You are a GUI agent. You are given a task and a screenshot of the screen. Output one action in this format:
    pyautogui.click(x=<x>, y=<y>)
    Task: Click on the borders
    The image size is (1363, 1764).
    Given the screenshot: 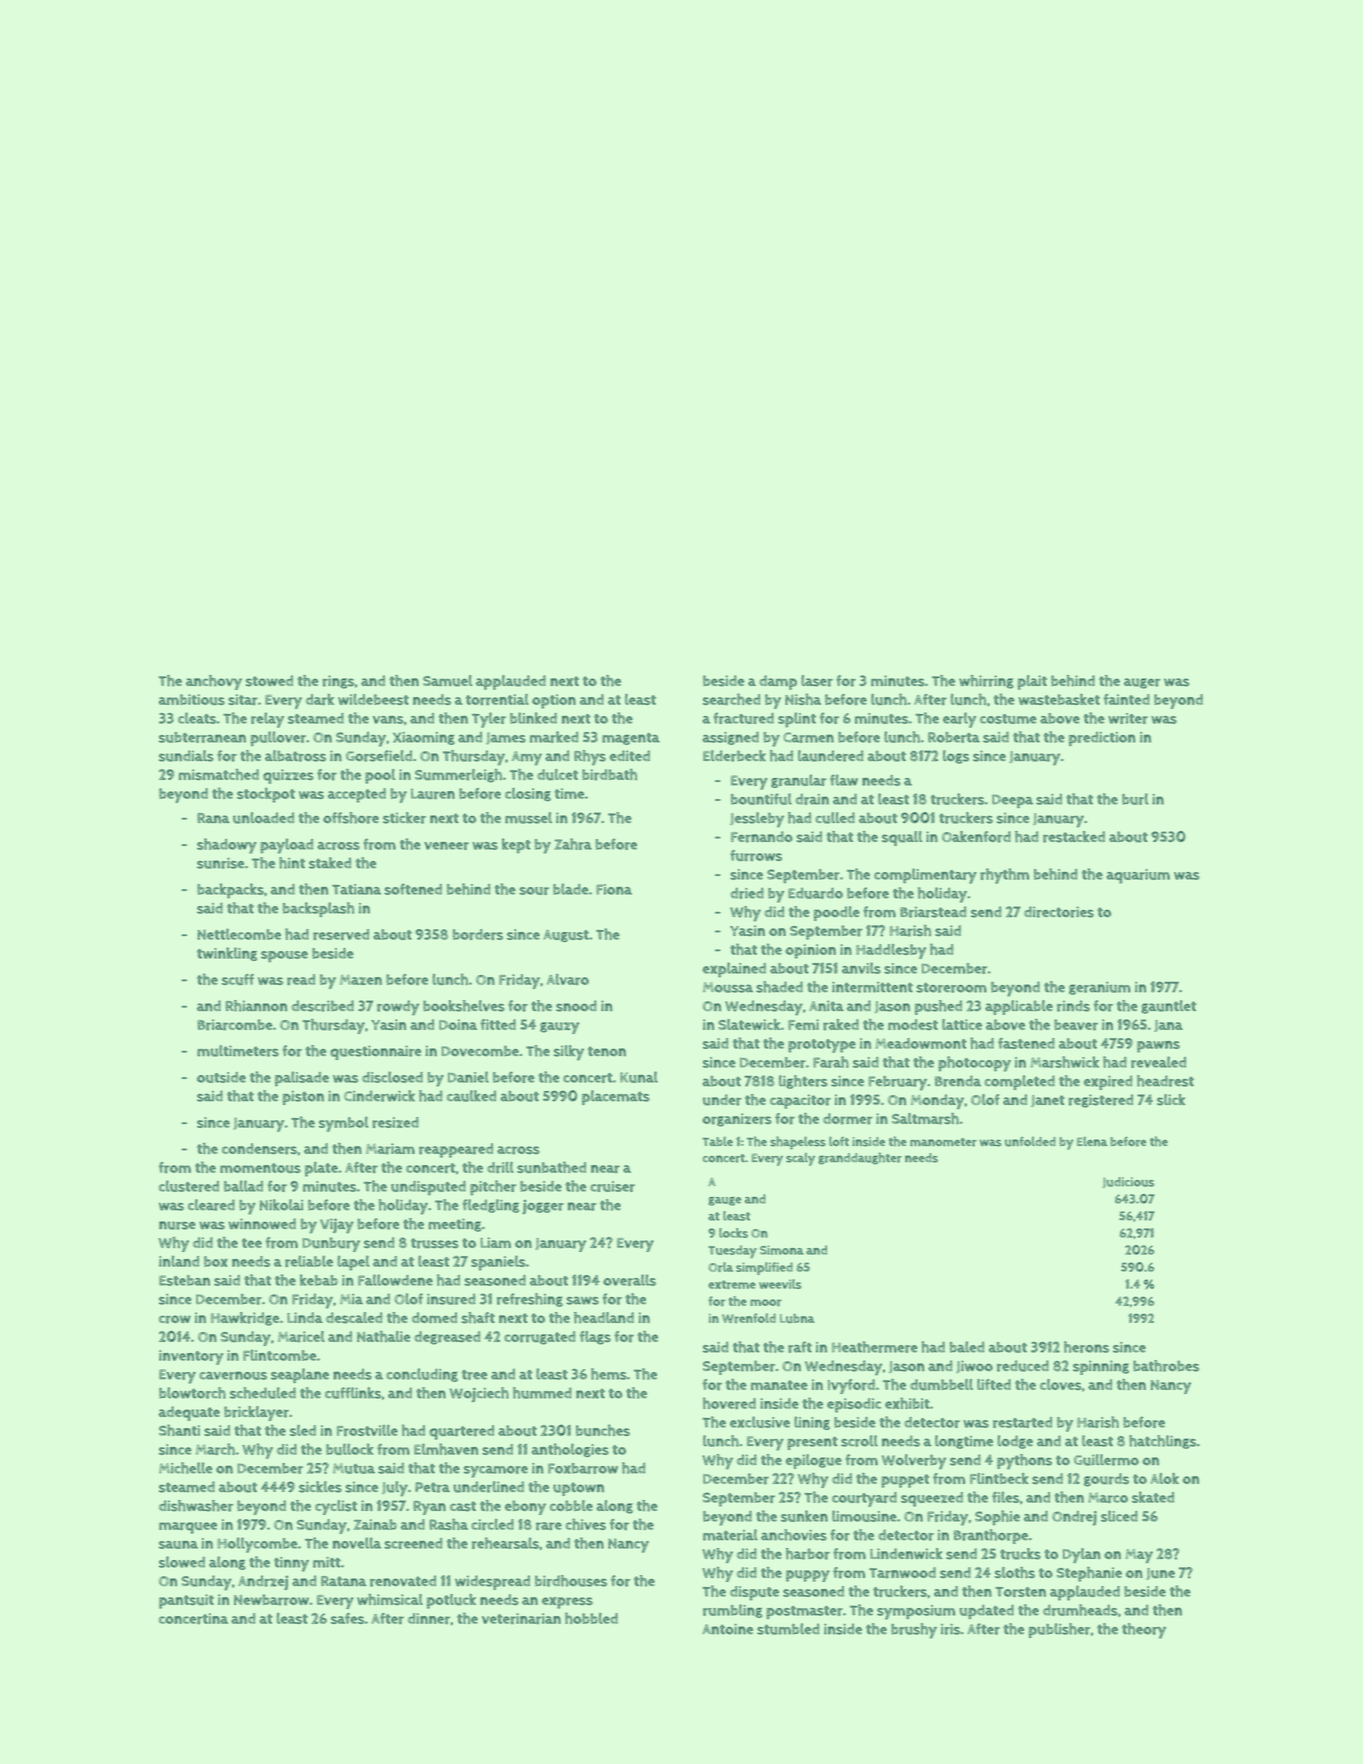 What is the action you would take?
    pyautogui.click(x=478, y=934)
